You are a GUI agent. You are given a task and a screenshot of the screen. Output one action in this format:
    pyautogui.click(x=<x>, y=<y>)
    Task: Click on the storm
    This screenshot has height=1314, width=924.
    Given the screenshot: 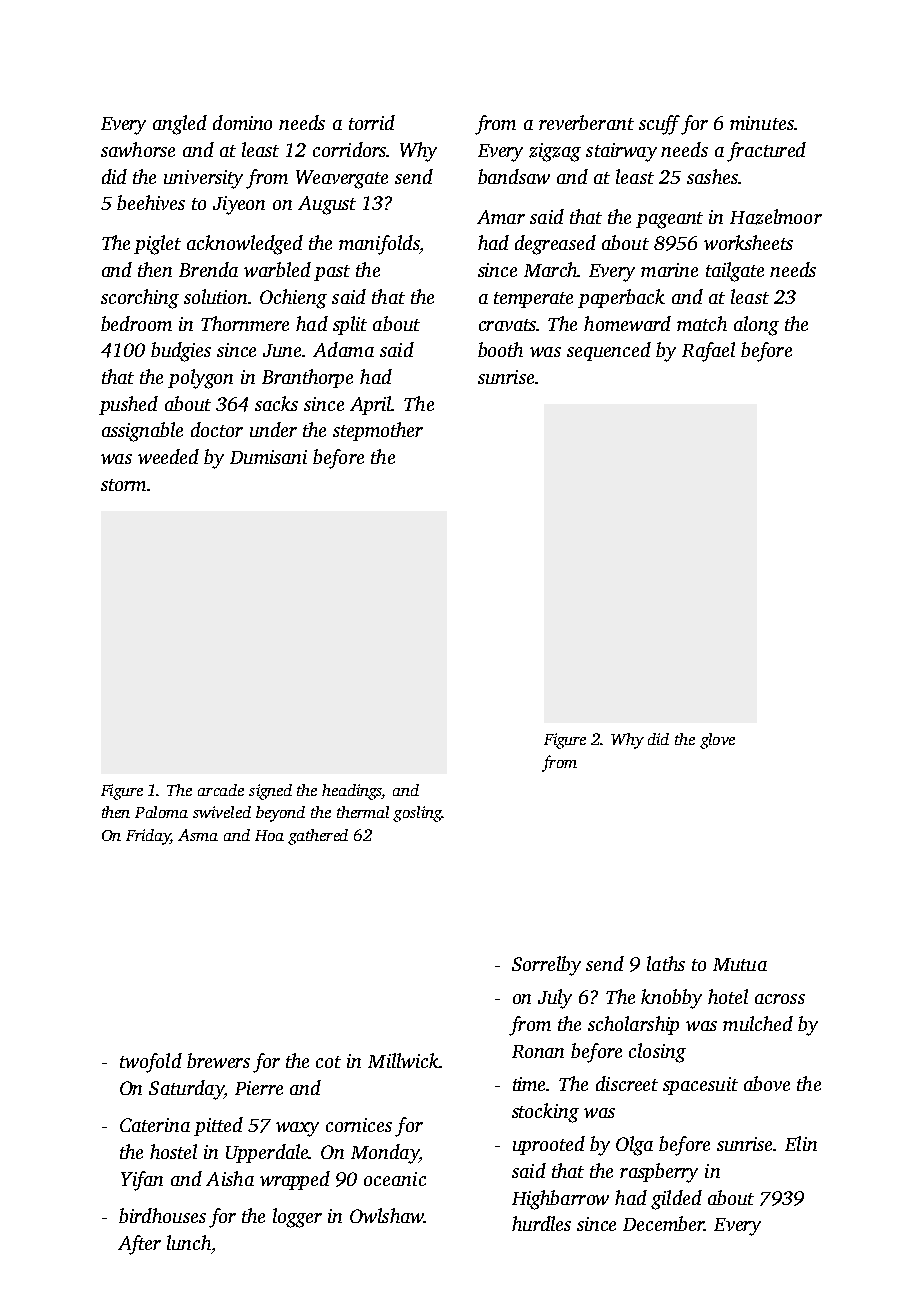 What is the action you would take?
    pyautogui.click(x=123, y=485)
